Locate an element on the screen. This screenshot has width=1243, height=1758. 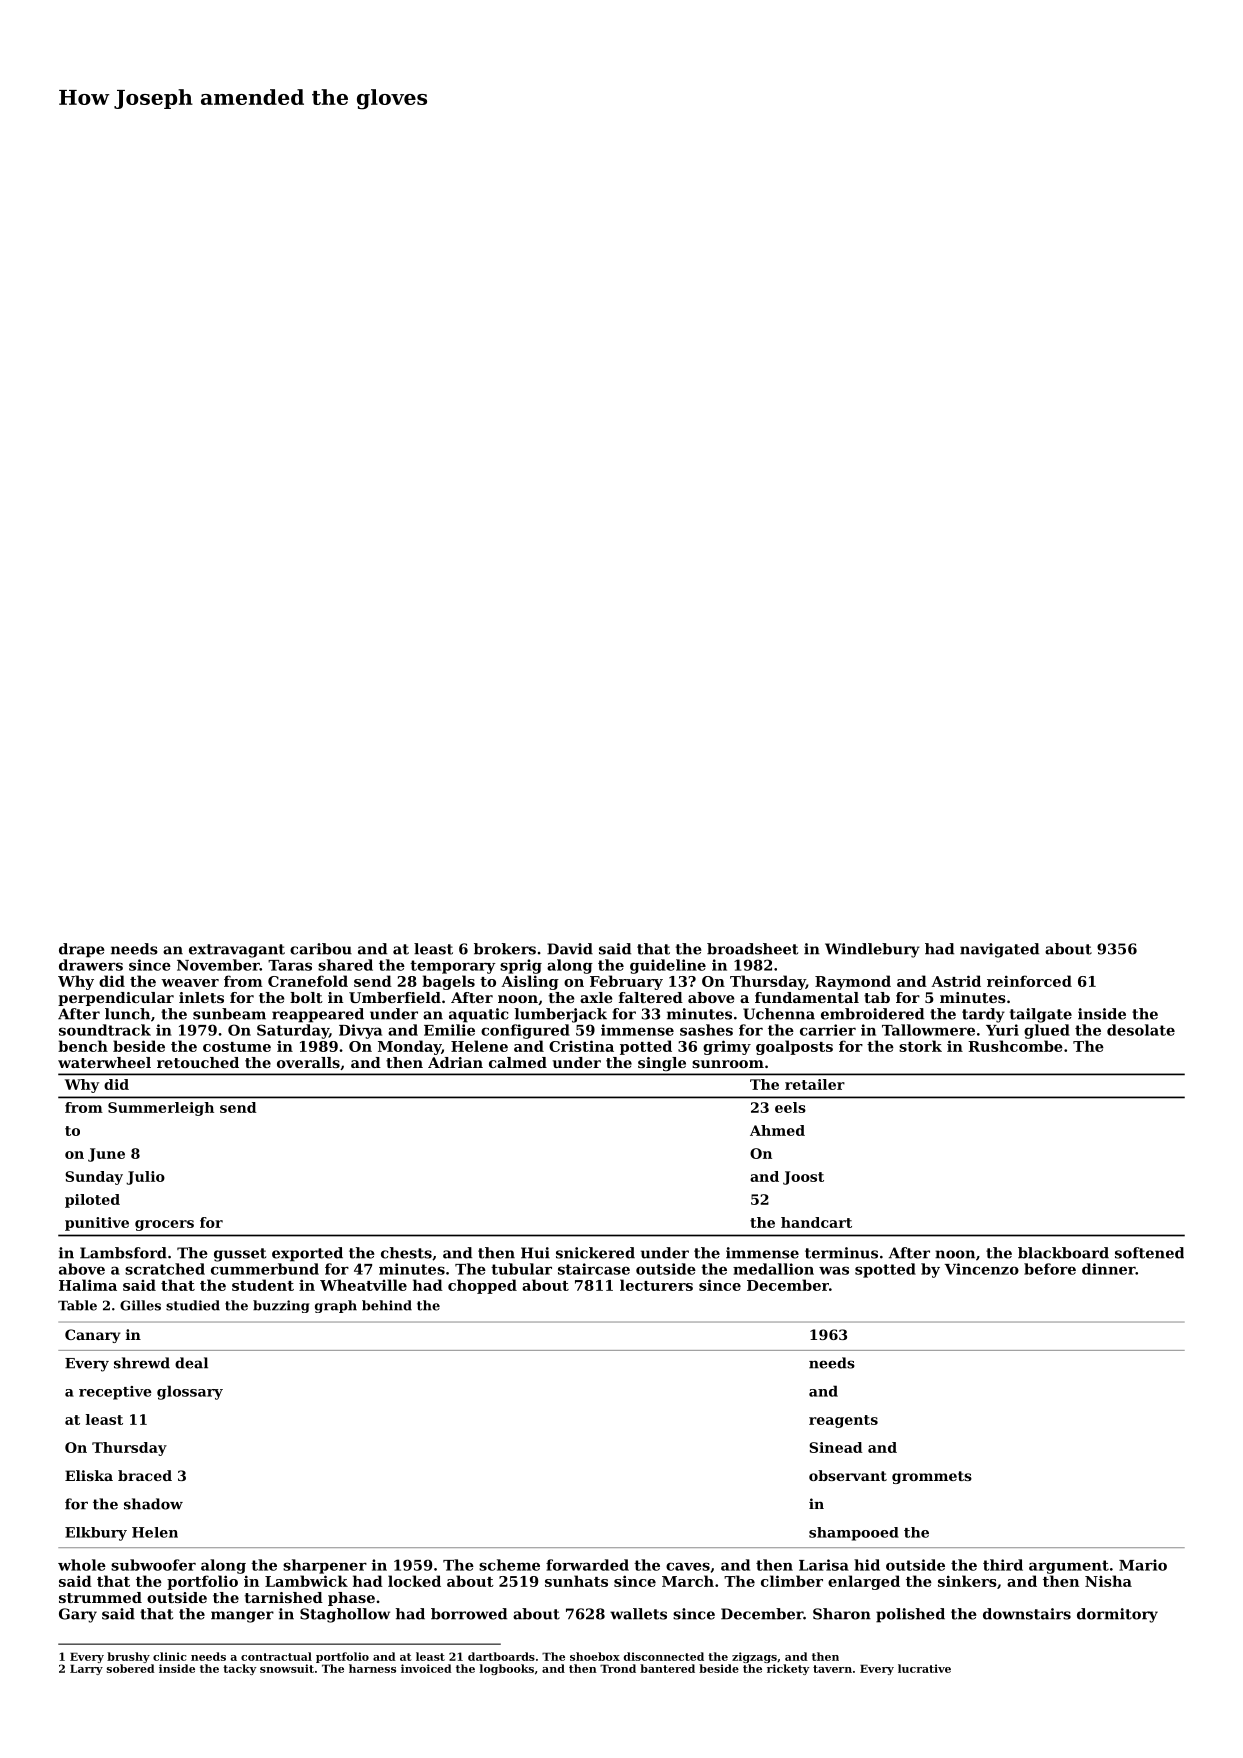
navigated is located at coordinates (999, 950).
